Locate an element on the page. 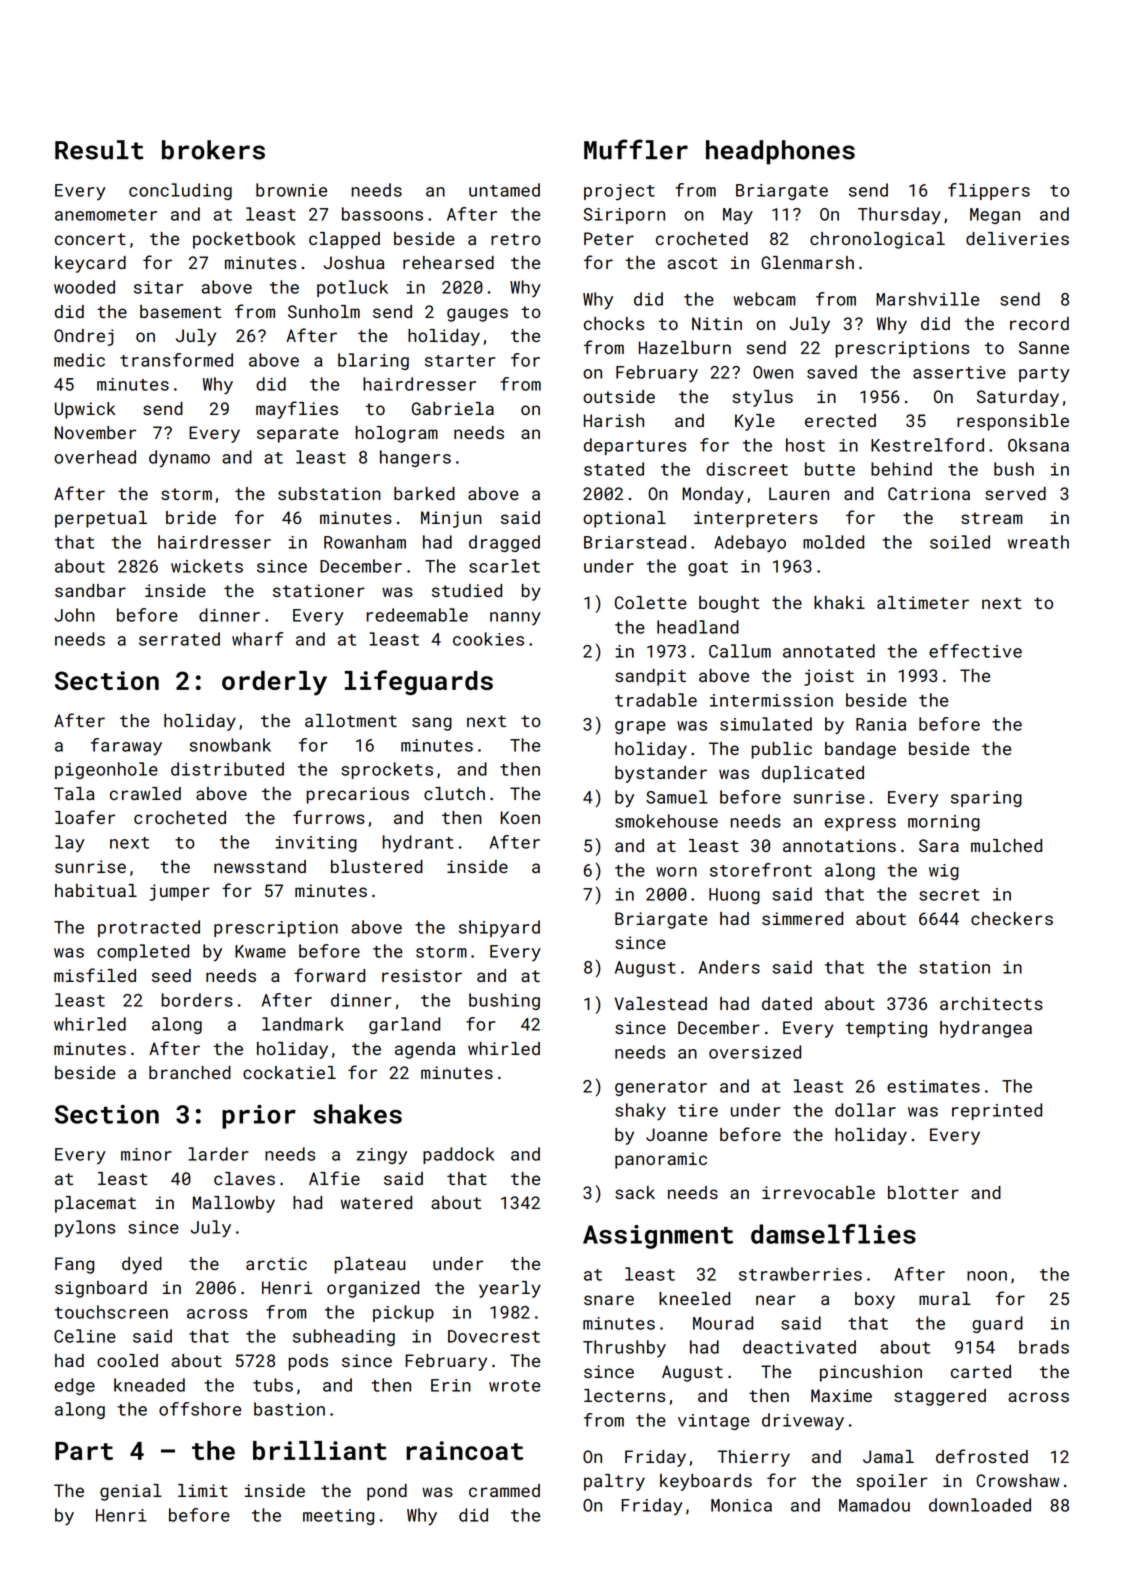  sandbar is located at coordinates (90, 590).
